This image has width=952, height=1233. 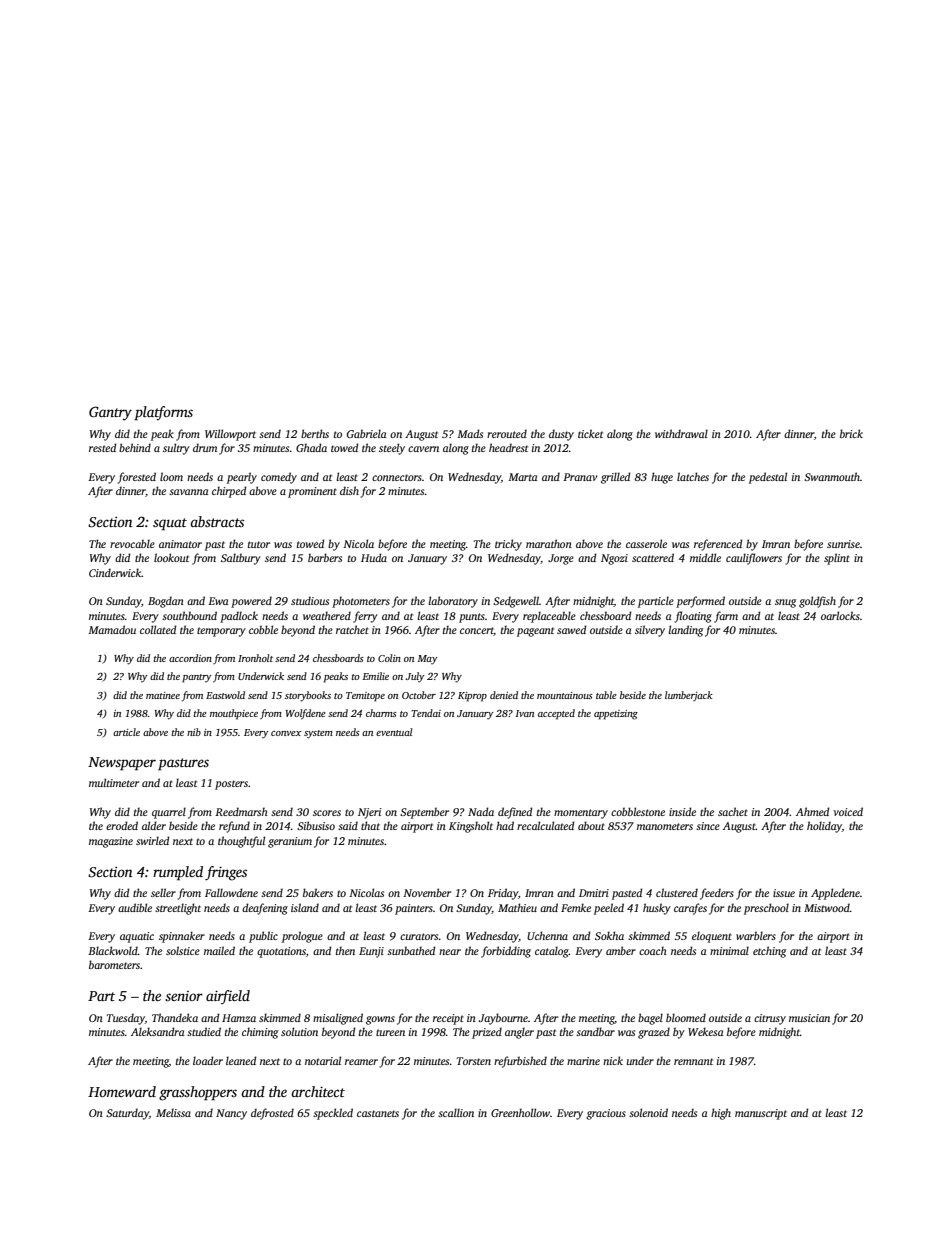 I want to click on silvery, so click(x=650, y=631).
